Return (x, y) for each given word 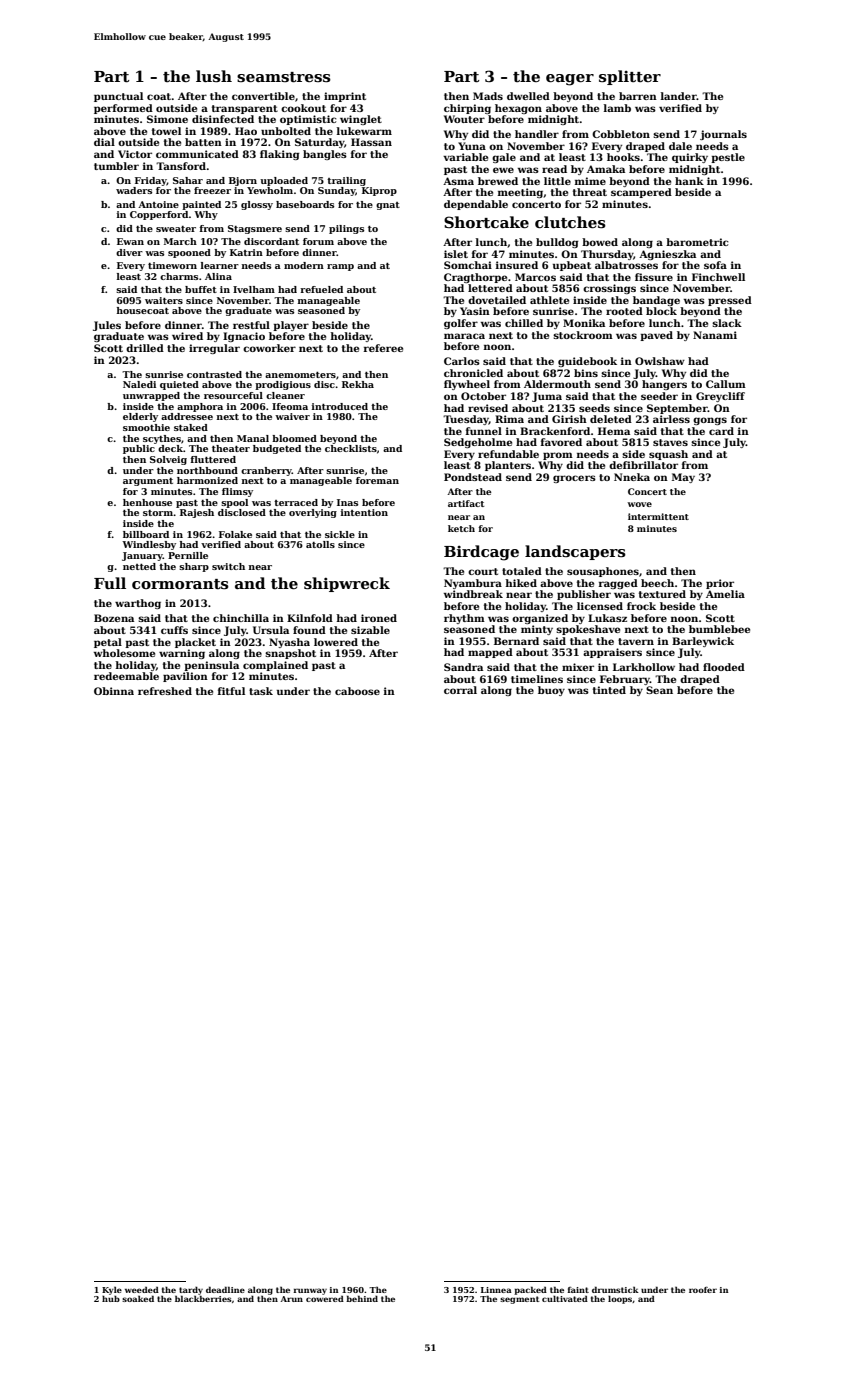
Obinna (114, 691)
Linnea (496, 1290)
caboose (357, 691)
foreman (377, 480)
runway (310, 1291)
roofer (703, 1290)
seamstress (284, 77)
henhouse (147, 502)
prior (720, 584)
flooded (724, 667)
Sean (659, 690)
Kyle (112, 1291)
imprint (345, 97)
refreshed (165, 691)
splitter (630, 77)
